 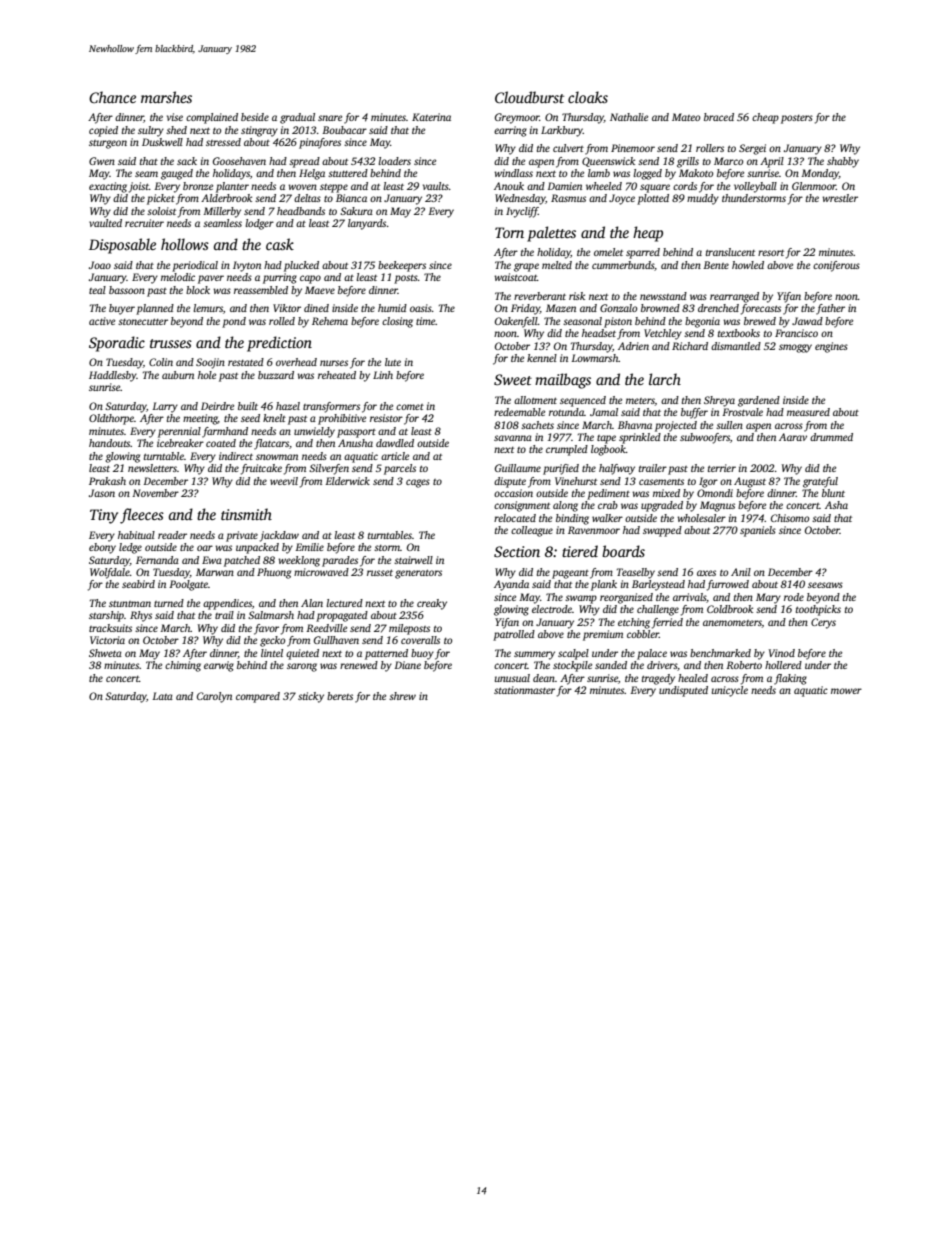 I want to click on Shreya, so click(x=719, y=401).
